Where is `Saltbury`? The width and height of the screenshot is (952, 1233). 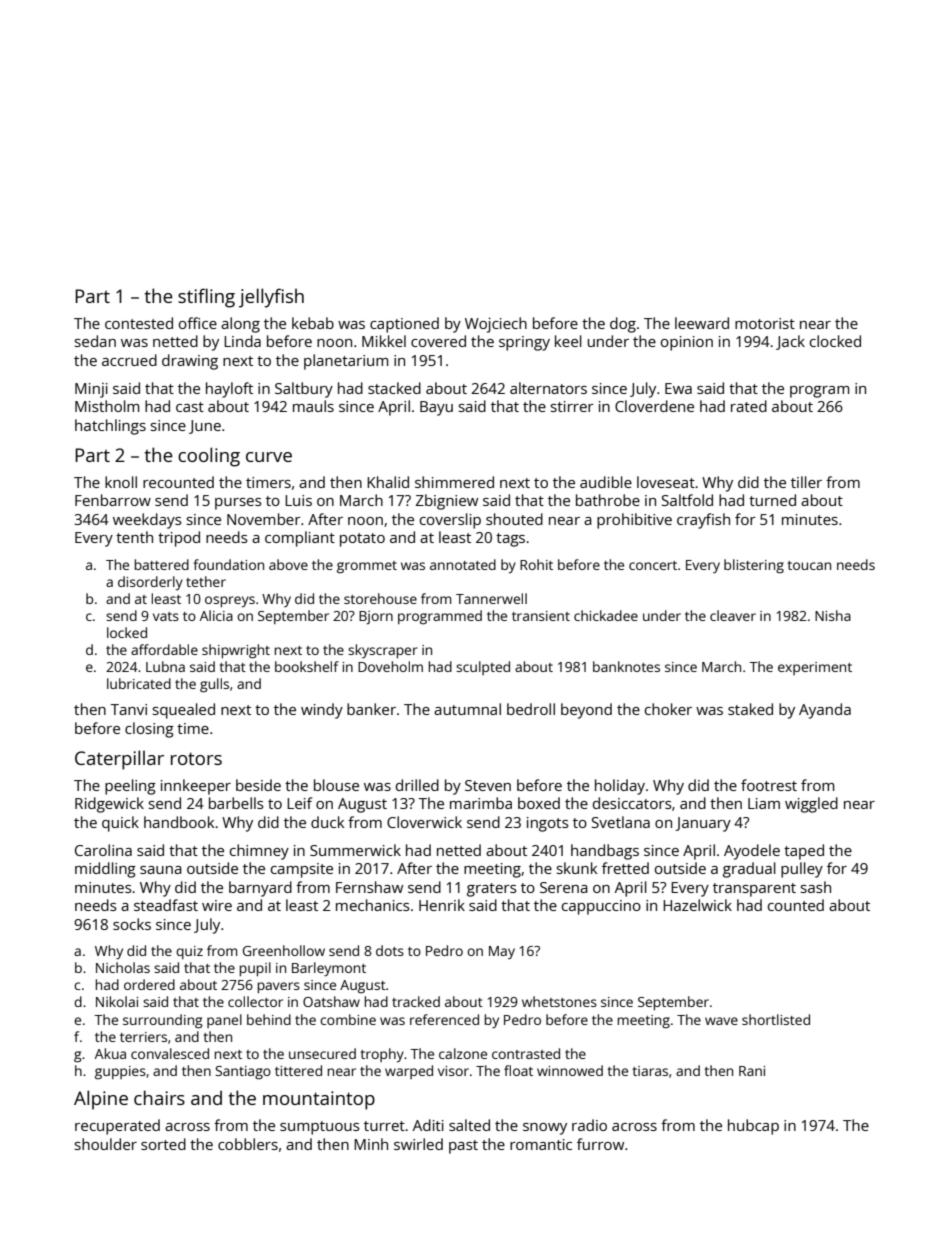 Saltbury is located at coordinates (304, 390).
